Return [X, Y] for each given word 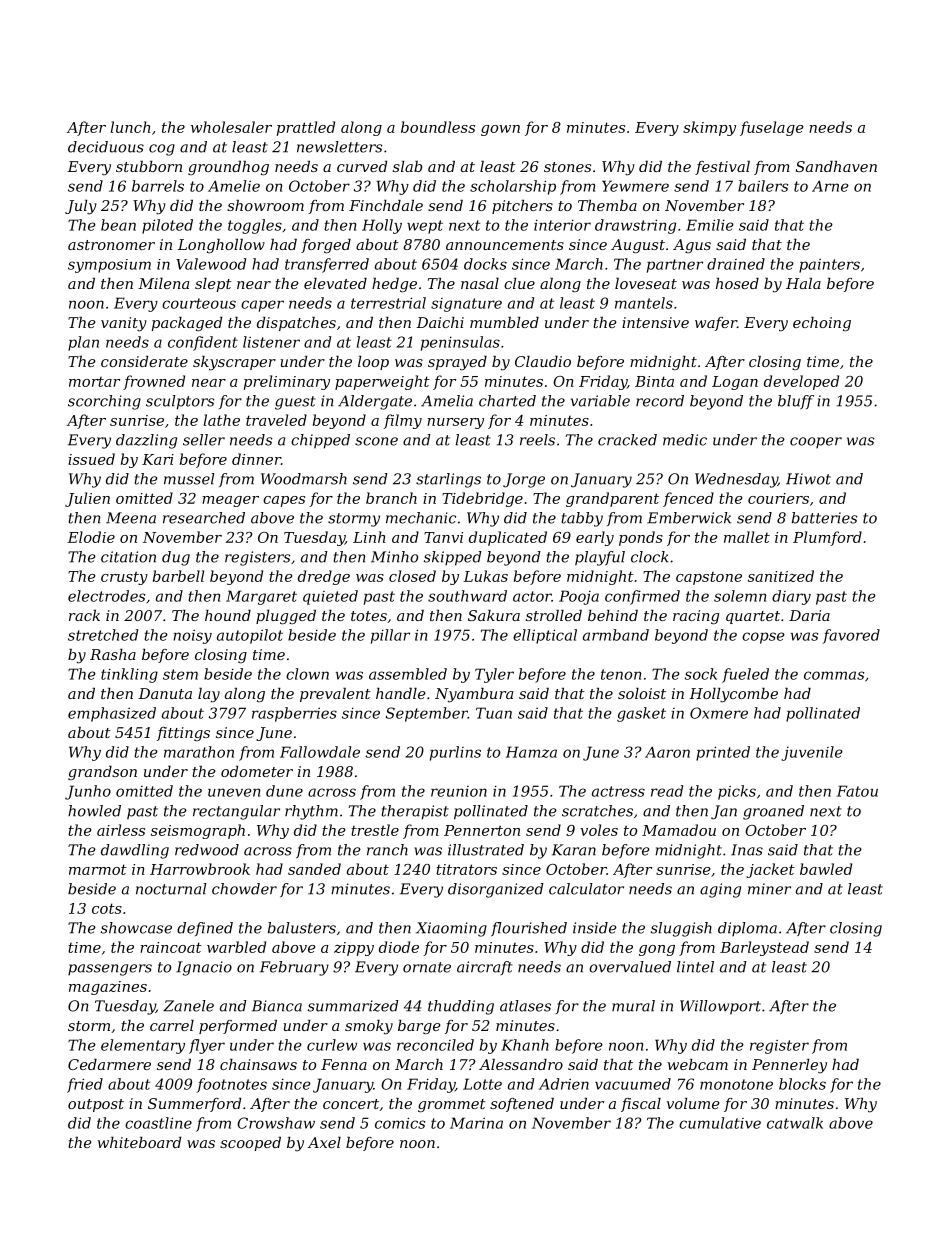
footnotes [232, 1085]
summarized [353, 1006]
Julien [87, 499]
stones [567, 167]
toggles [255, 226]
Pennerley [789, 1066]
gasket [641, 714]
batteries [824, 518]
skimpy [709, 128]
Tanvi [443, 537]
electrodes [106, 596]
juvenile [812, 753]
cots [107, 908]
